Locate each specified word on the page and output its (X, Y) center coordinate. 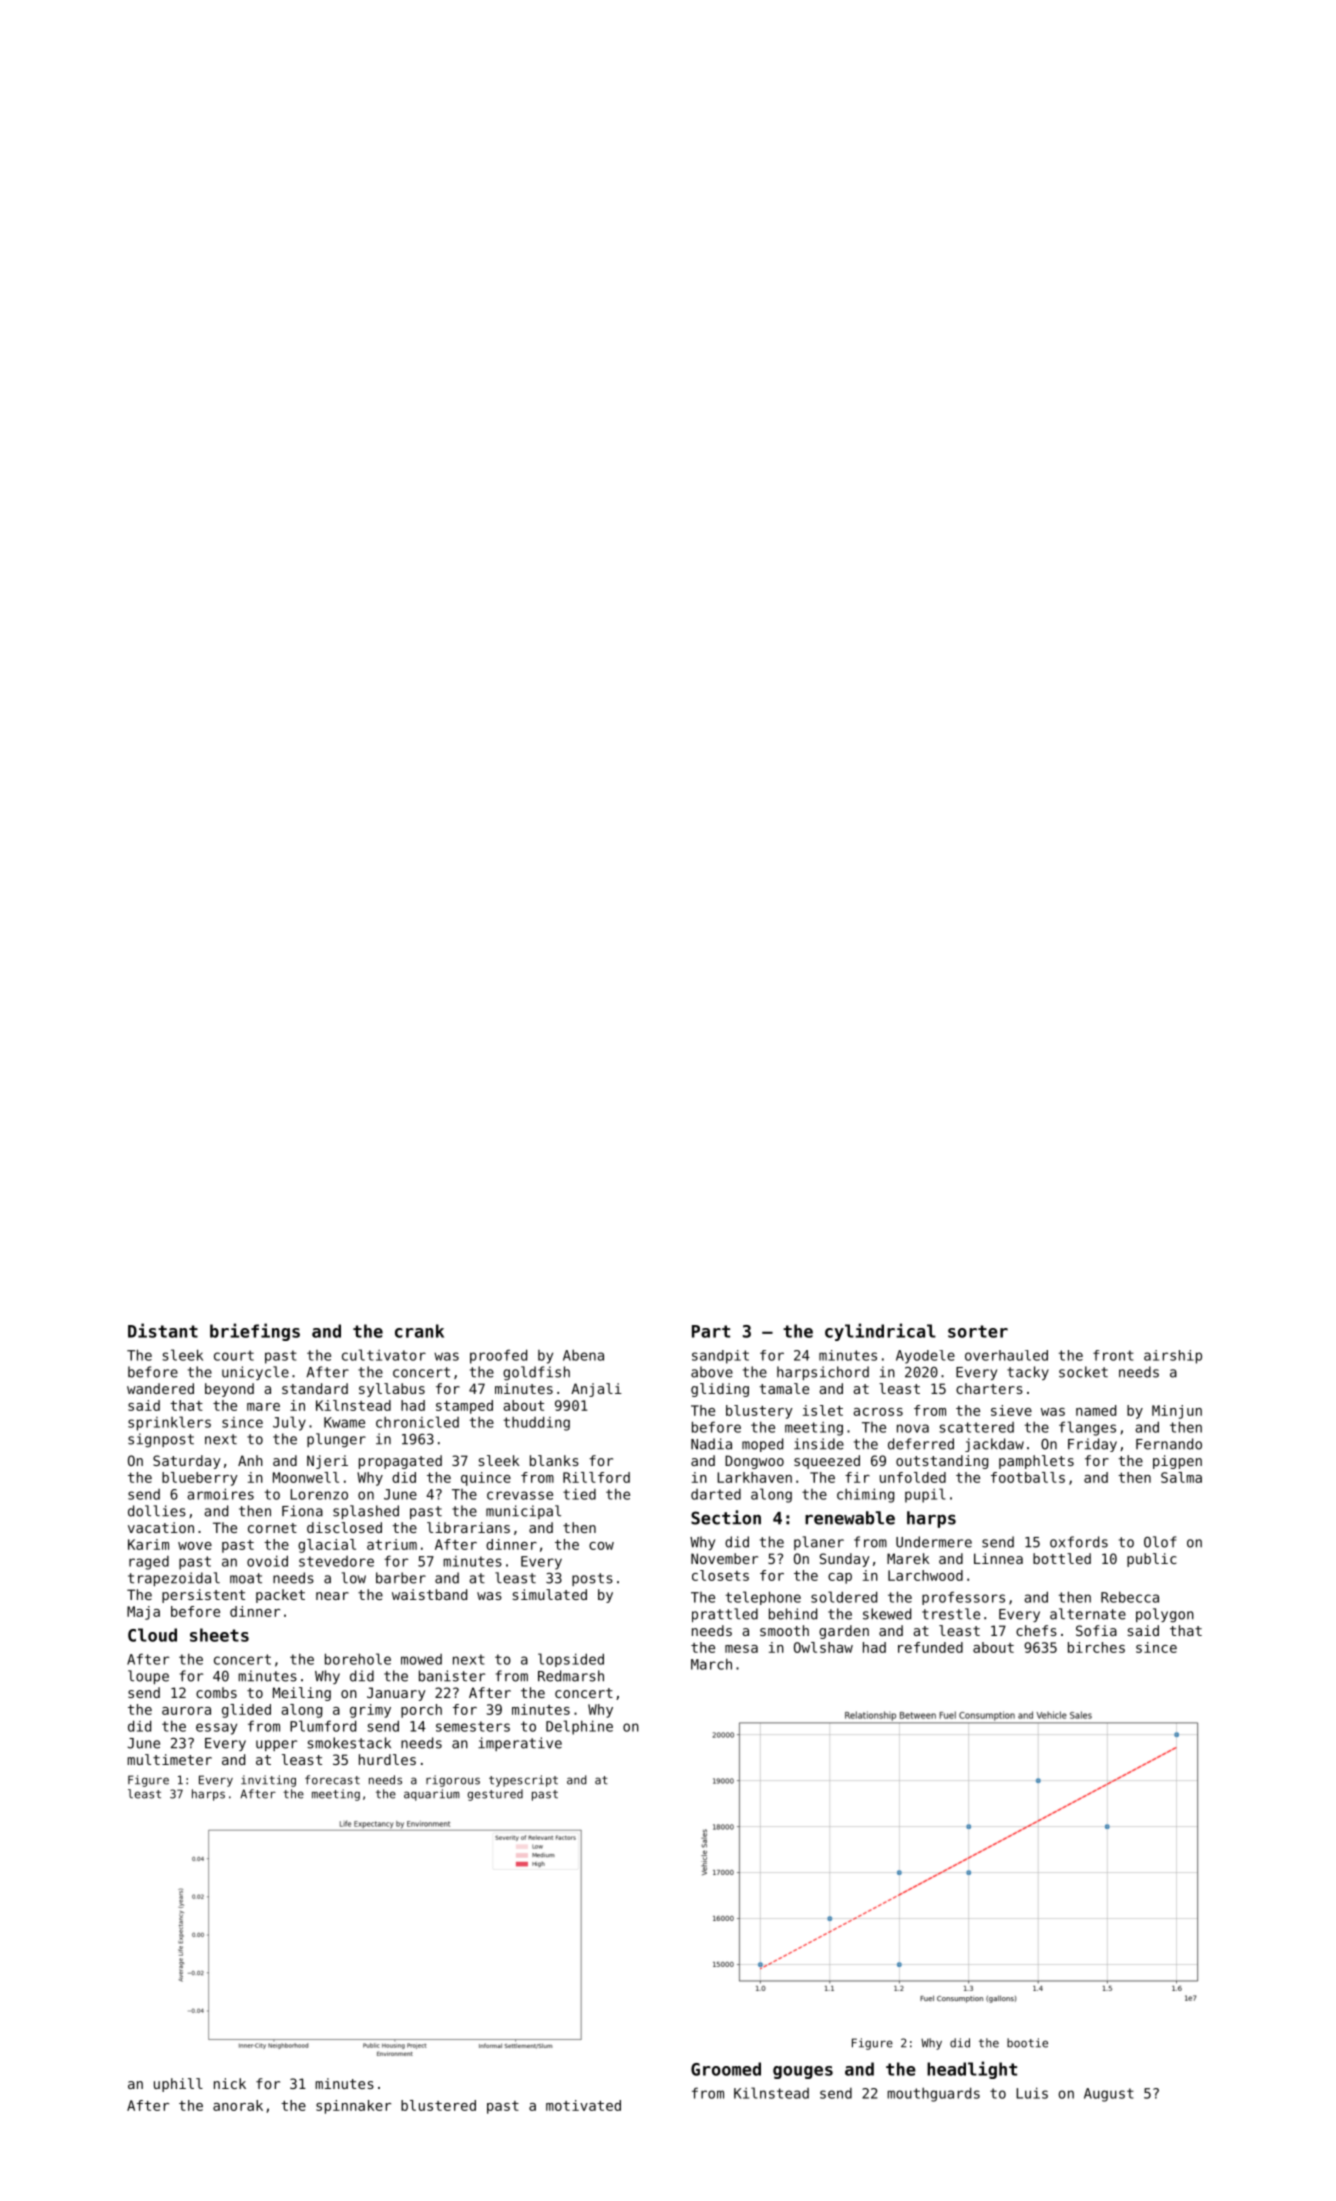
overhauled (1006, 1355)
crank (419, 1331)
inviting (268, 1781)
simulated (550, 1594)
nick (230, 2083)
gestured (495, 1795)
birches (1096, 1647)
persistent (203, 1596)
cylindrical (880, 1332)
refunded (930, 1647)
